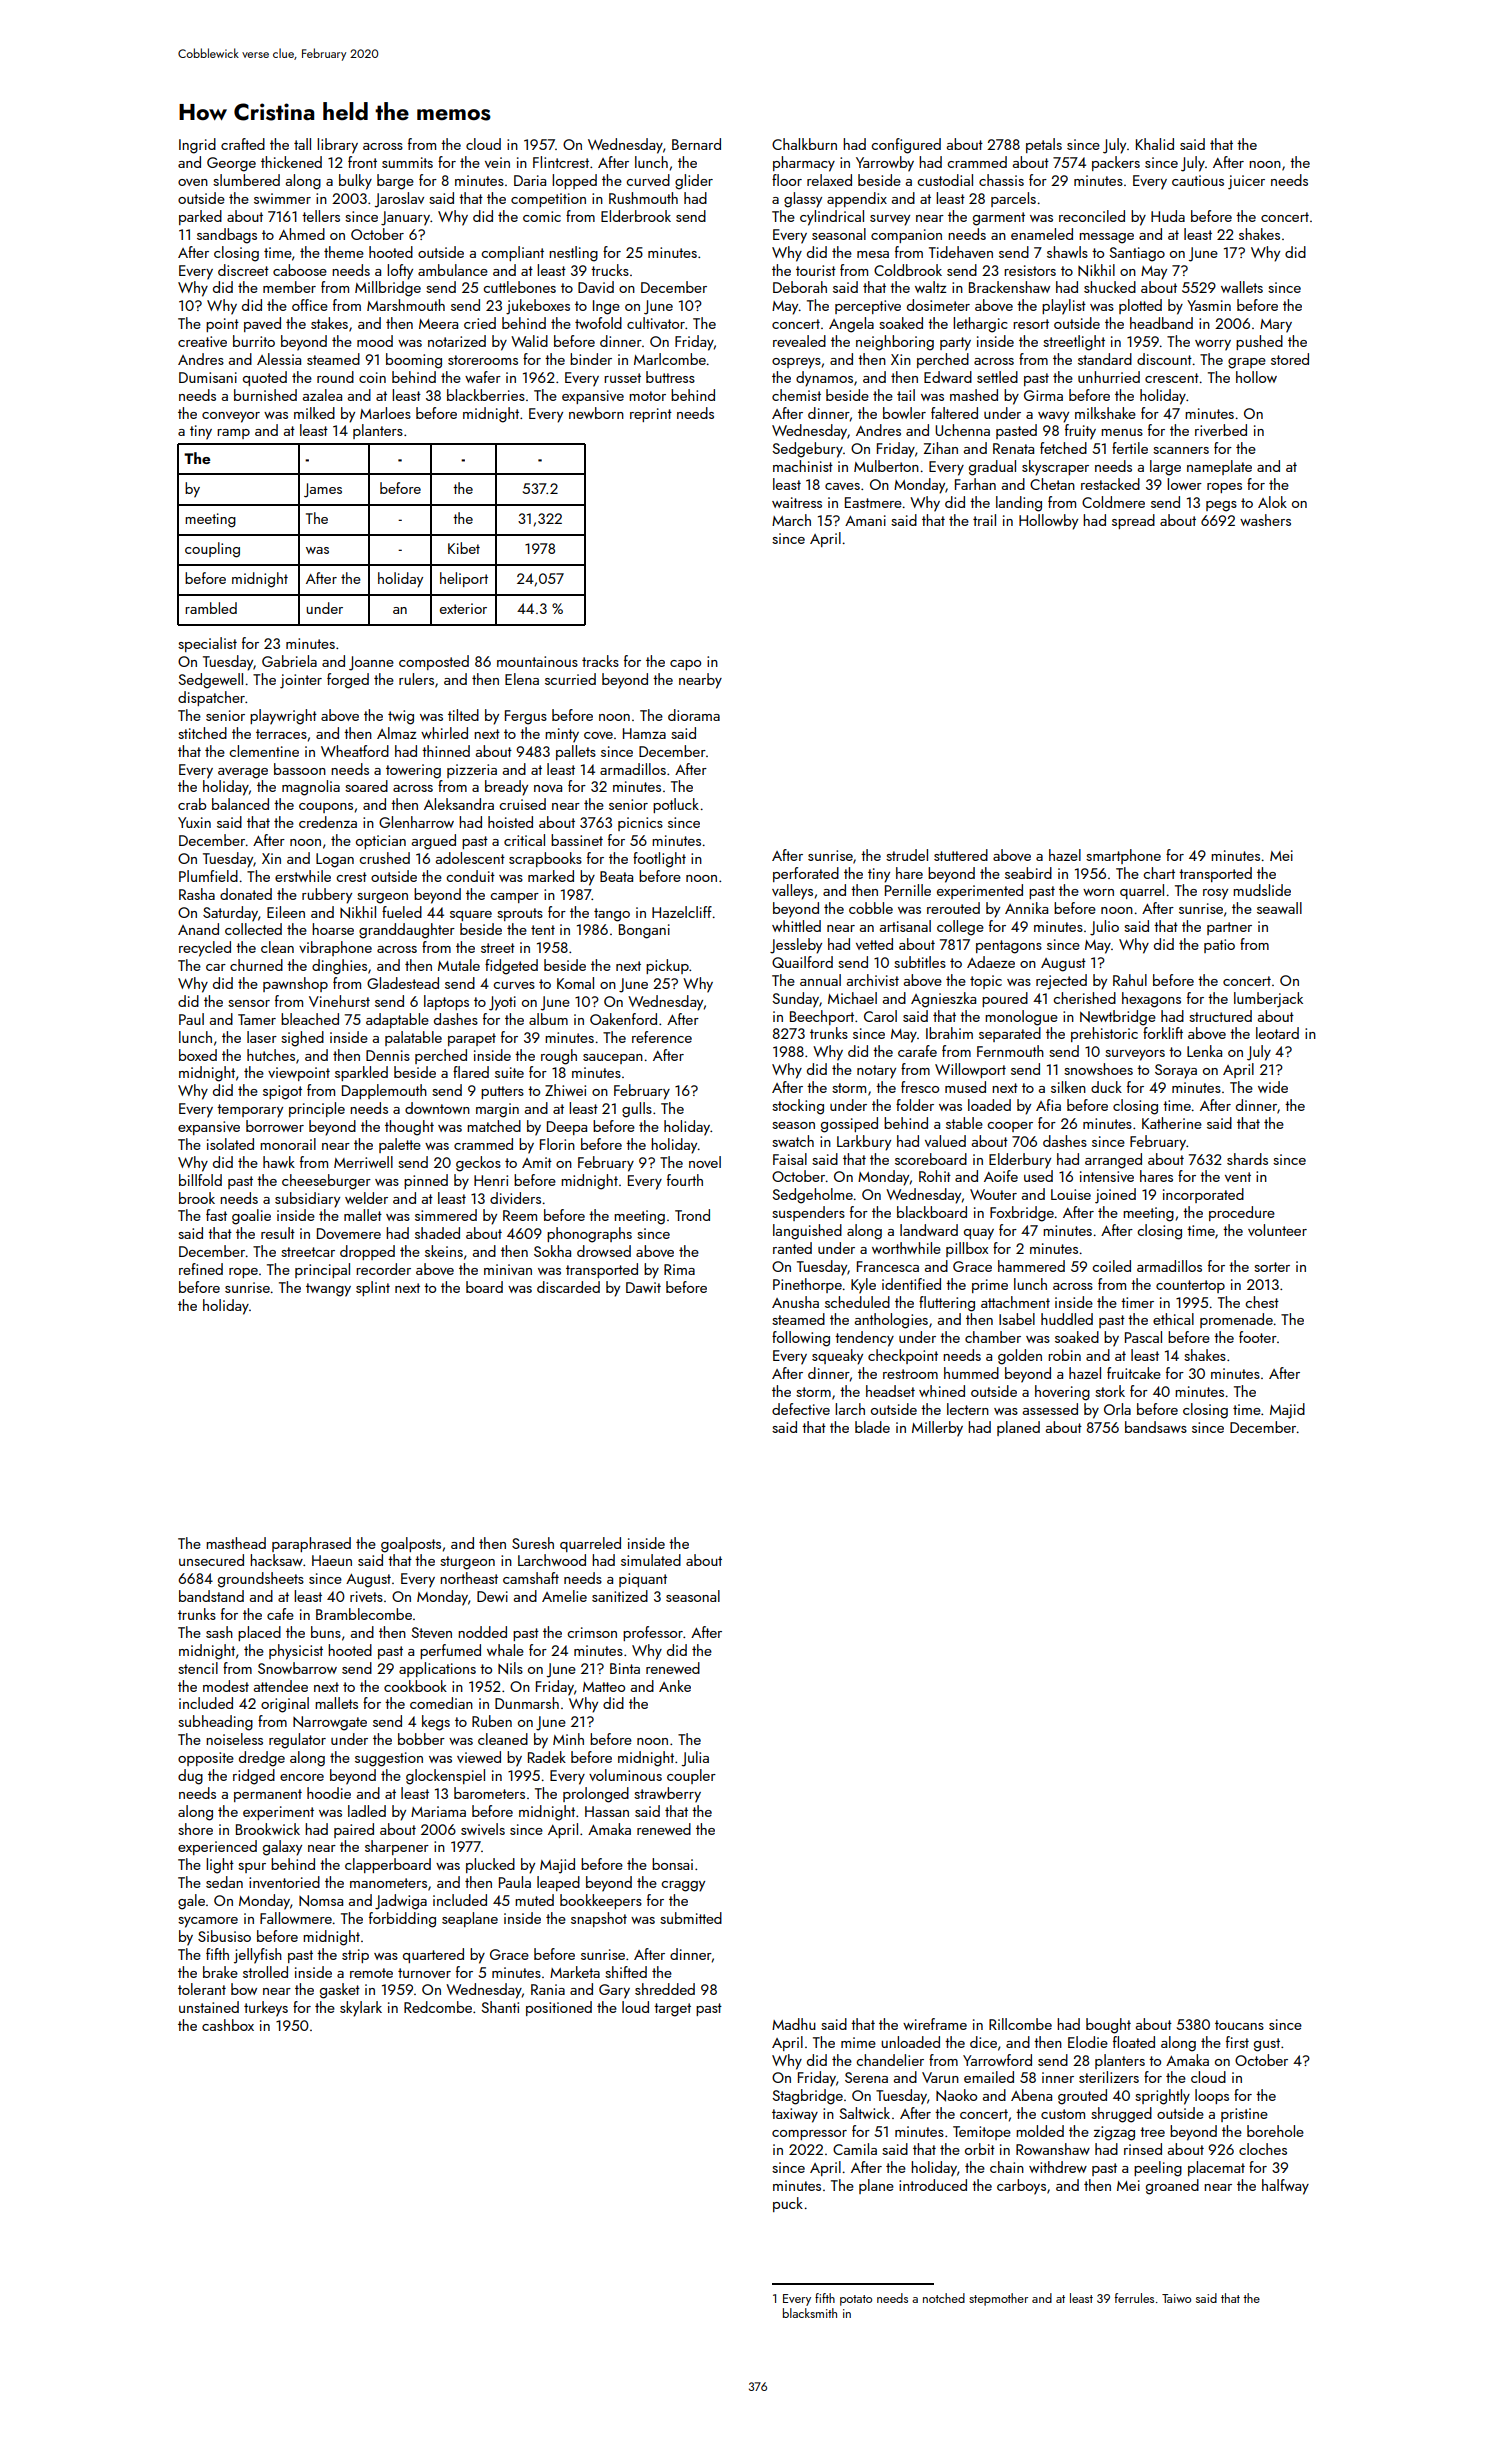  What do you see at coordinates (1176, 2298) in the screenshot?
I see `Taiwo` at bounding box center [1176, 2298].
